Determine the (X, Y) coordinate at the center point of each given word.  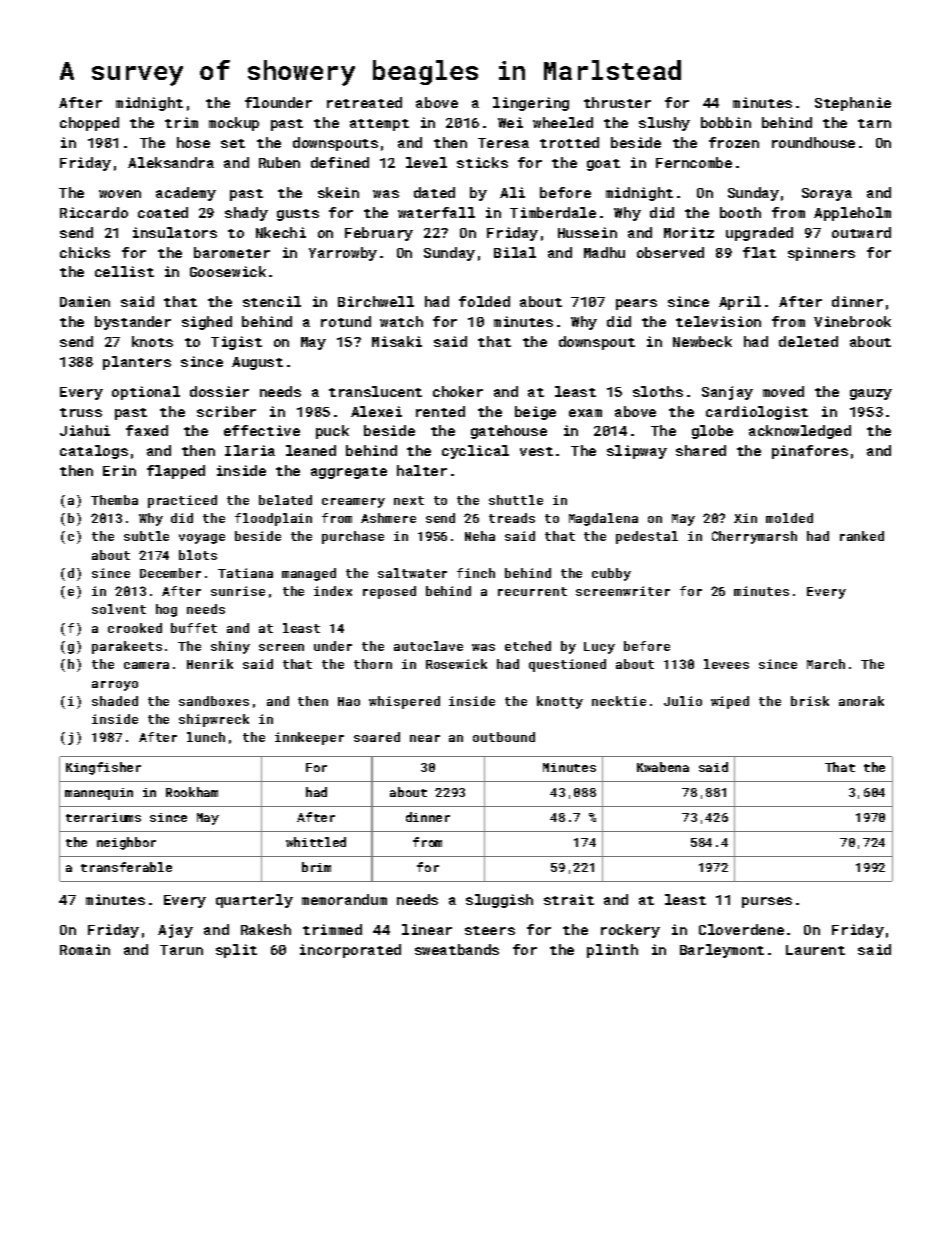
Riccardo (94, 212)
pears (636, 304)
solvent (119, 609)
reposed (389, 592)
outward (861, 232)
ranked (862, 536)
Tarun (181, 950)
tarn (874, 123)
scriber (226, 411)
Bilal (515, 252)
